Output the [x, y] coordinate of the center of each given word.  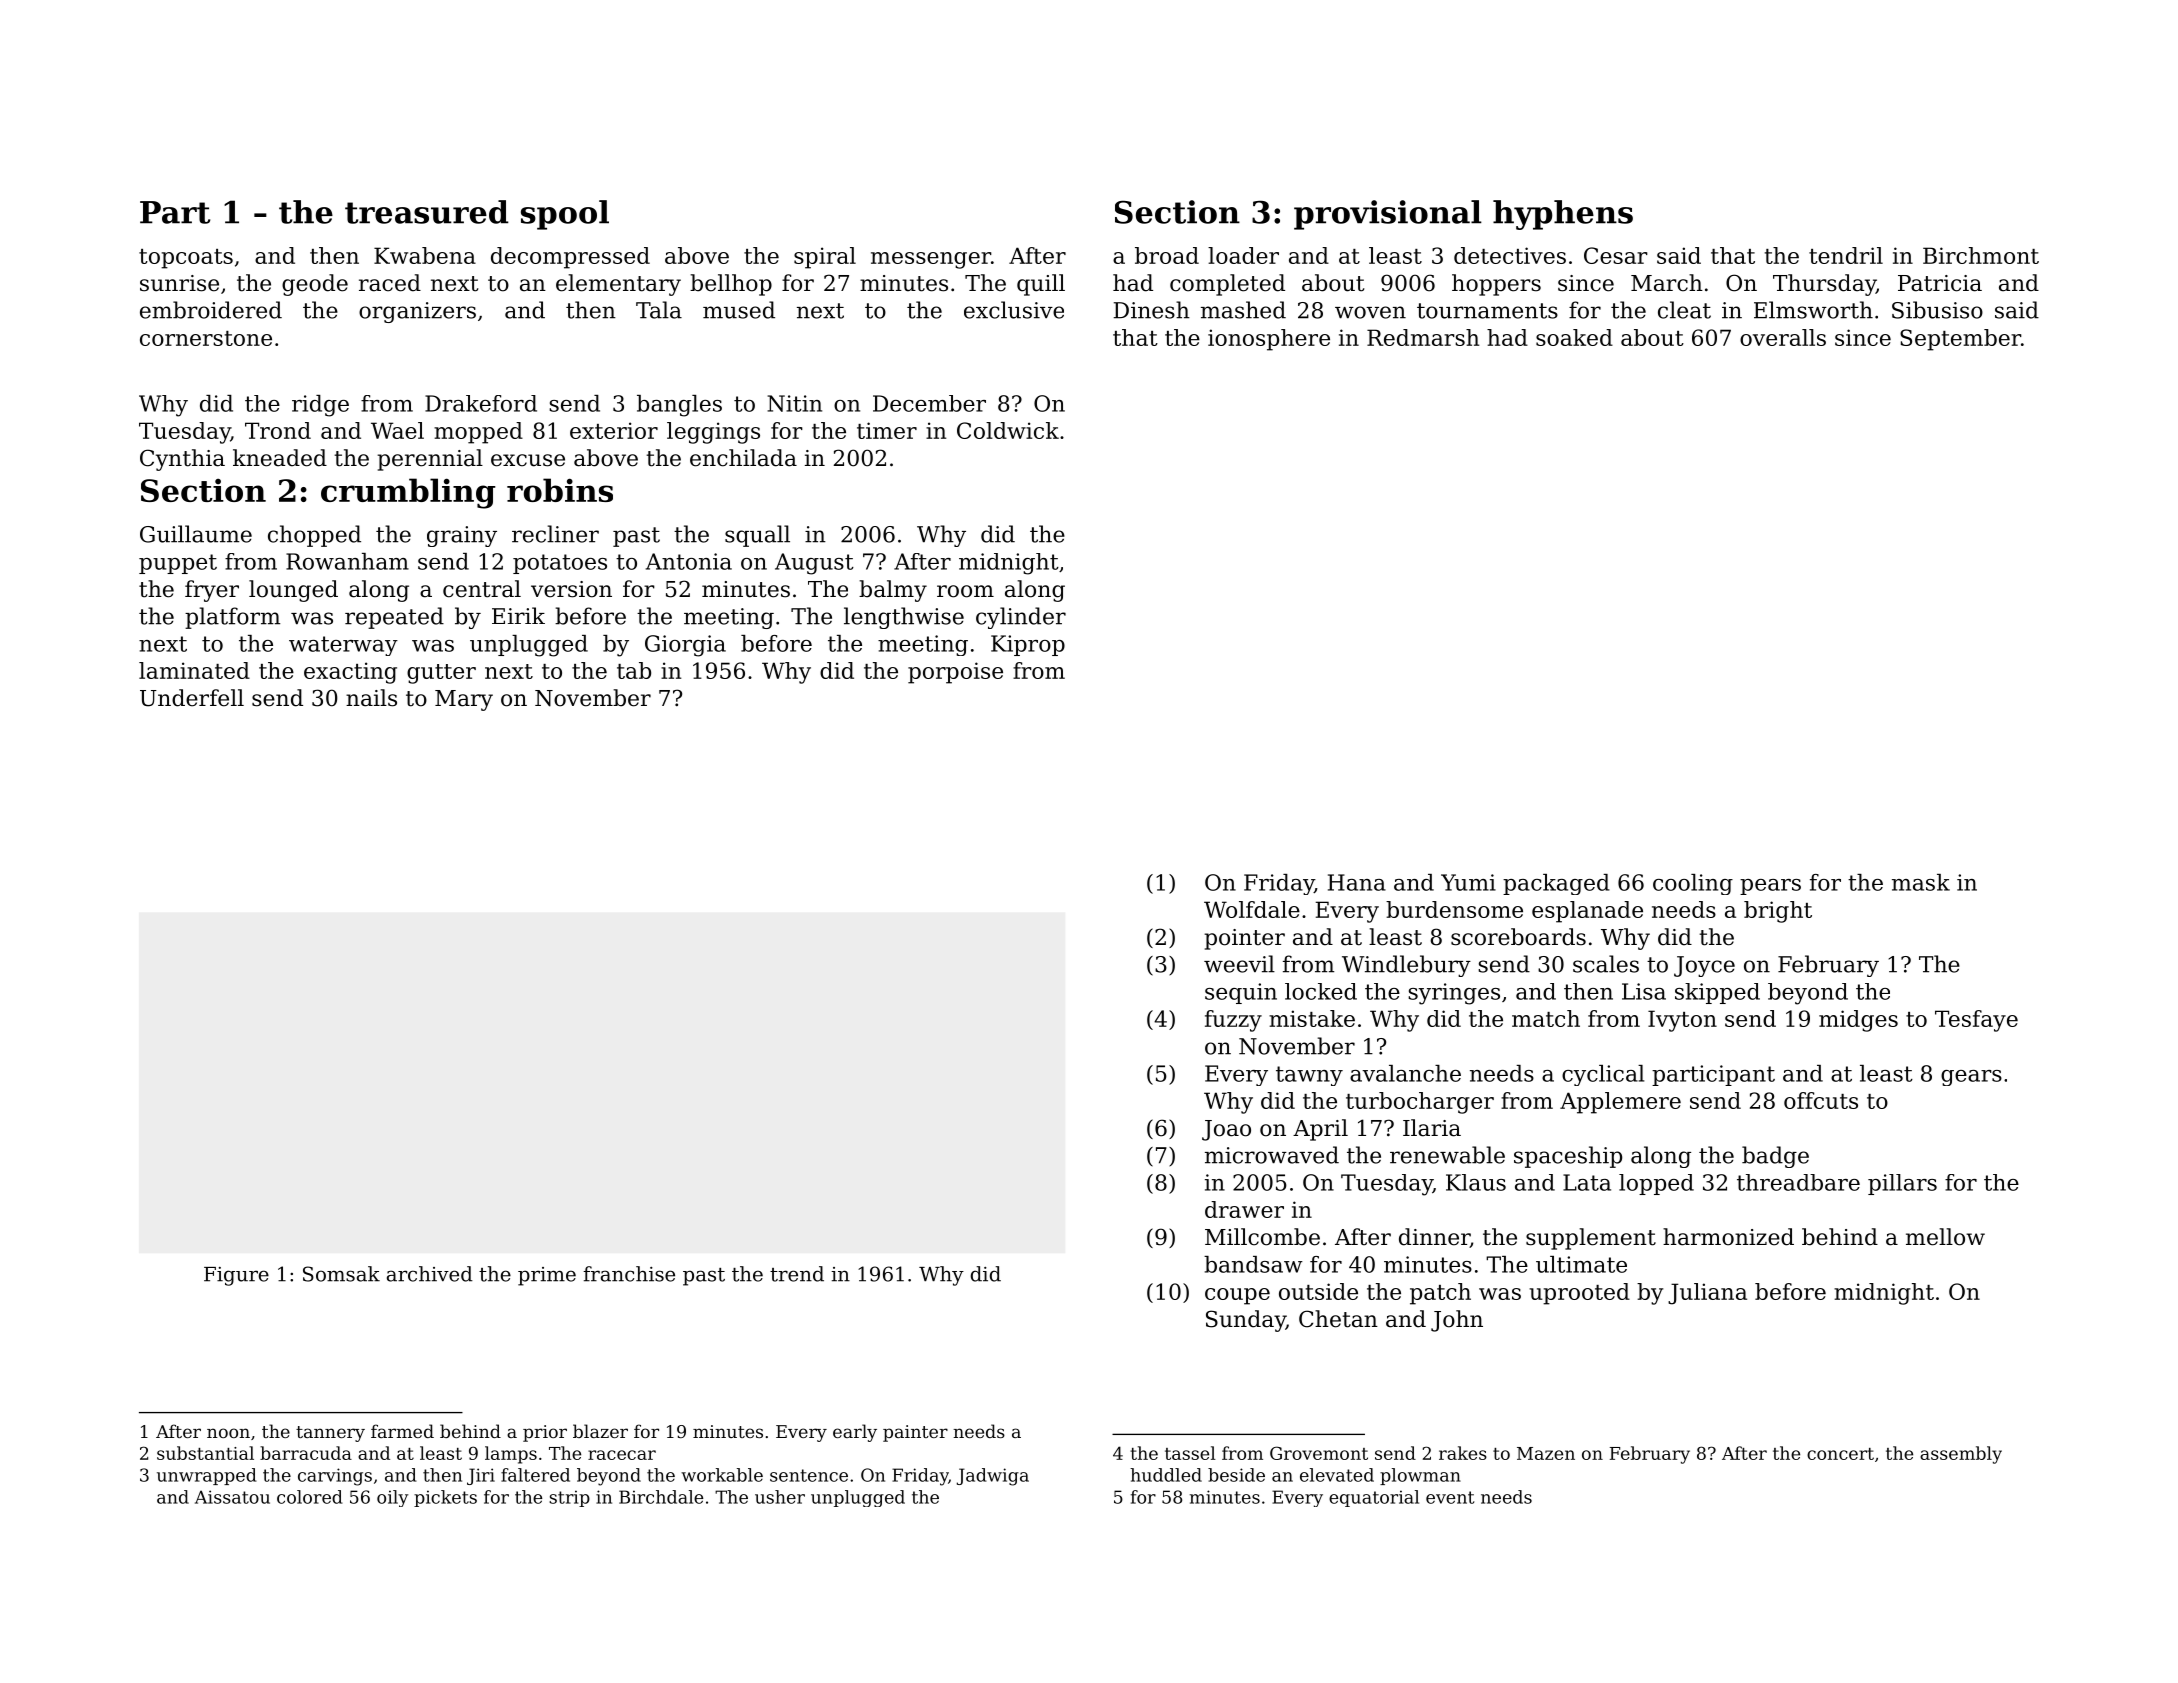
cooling [1693, 884]
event [1450, 1497]
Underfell [192, 698]
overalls [1783, 337]
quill [1041, 285]
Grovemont [1319, 1453]
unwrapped [207, 1476]
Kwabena [425, 255]
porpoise [955, 673]
